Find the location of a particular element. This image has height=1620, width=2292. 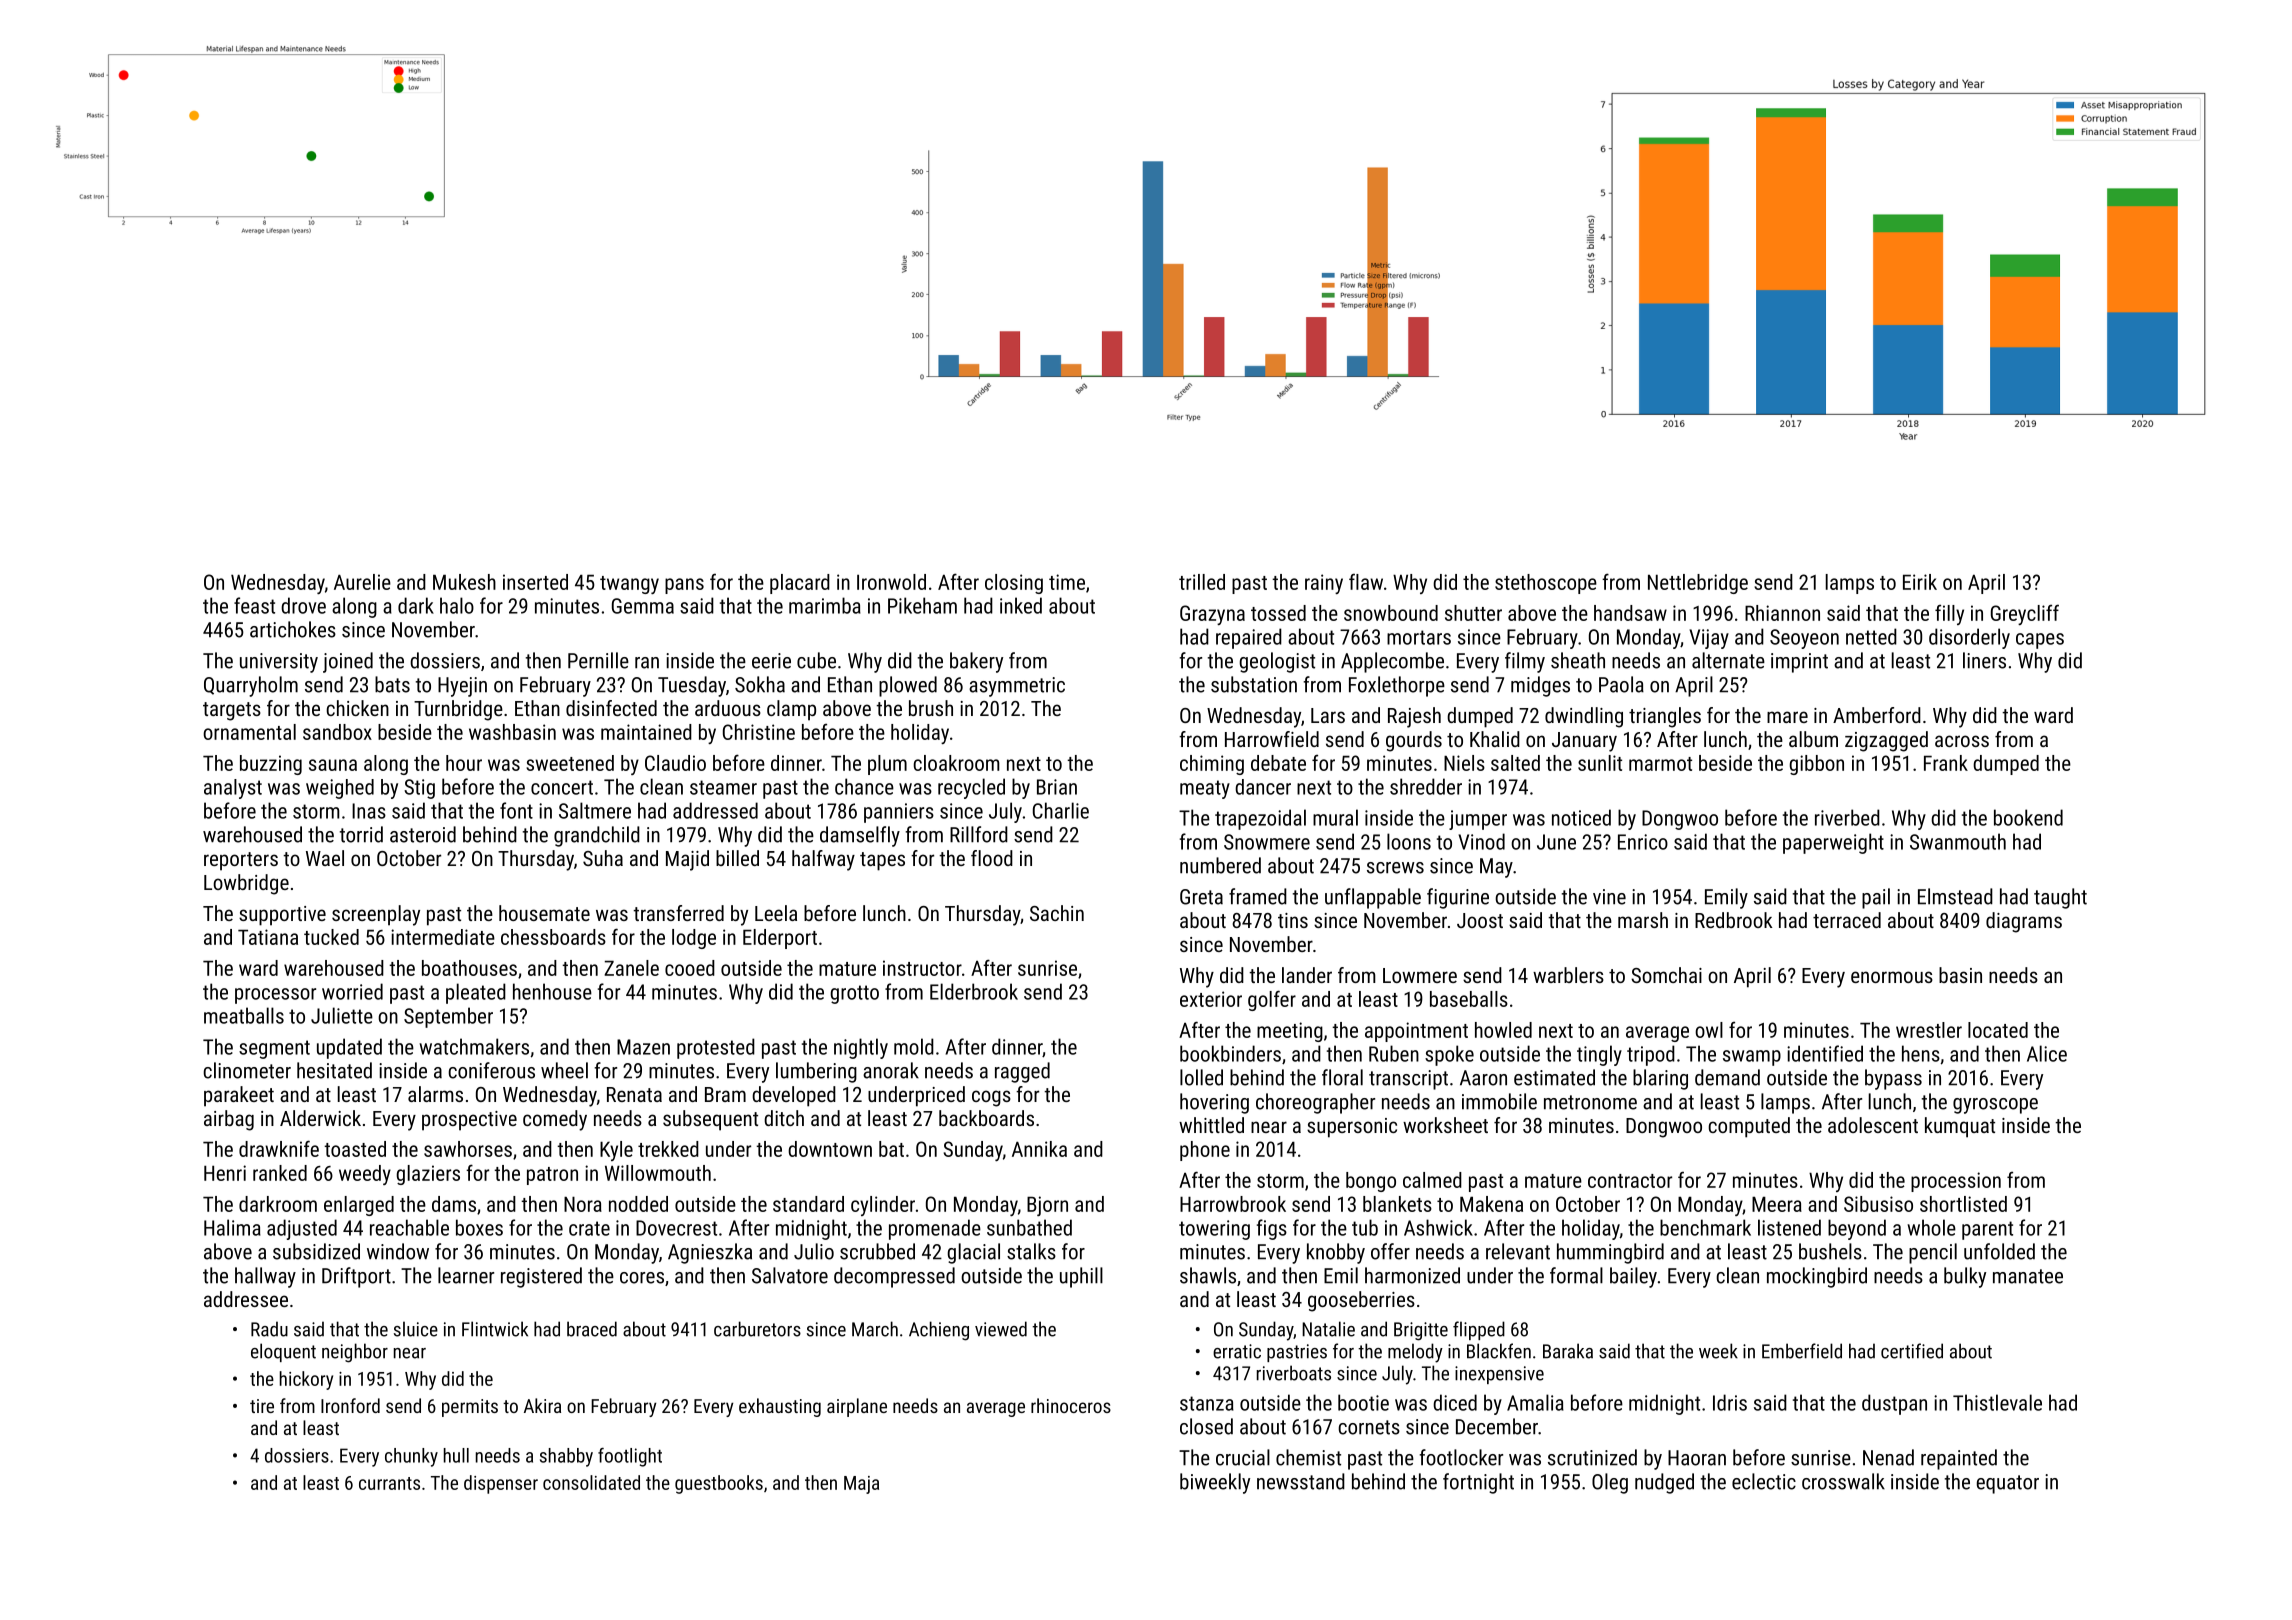

pans is located at coordinates (684, 586).
